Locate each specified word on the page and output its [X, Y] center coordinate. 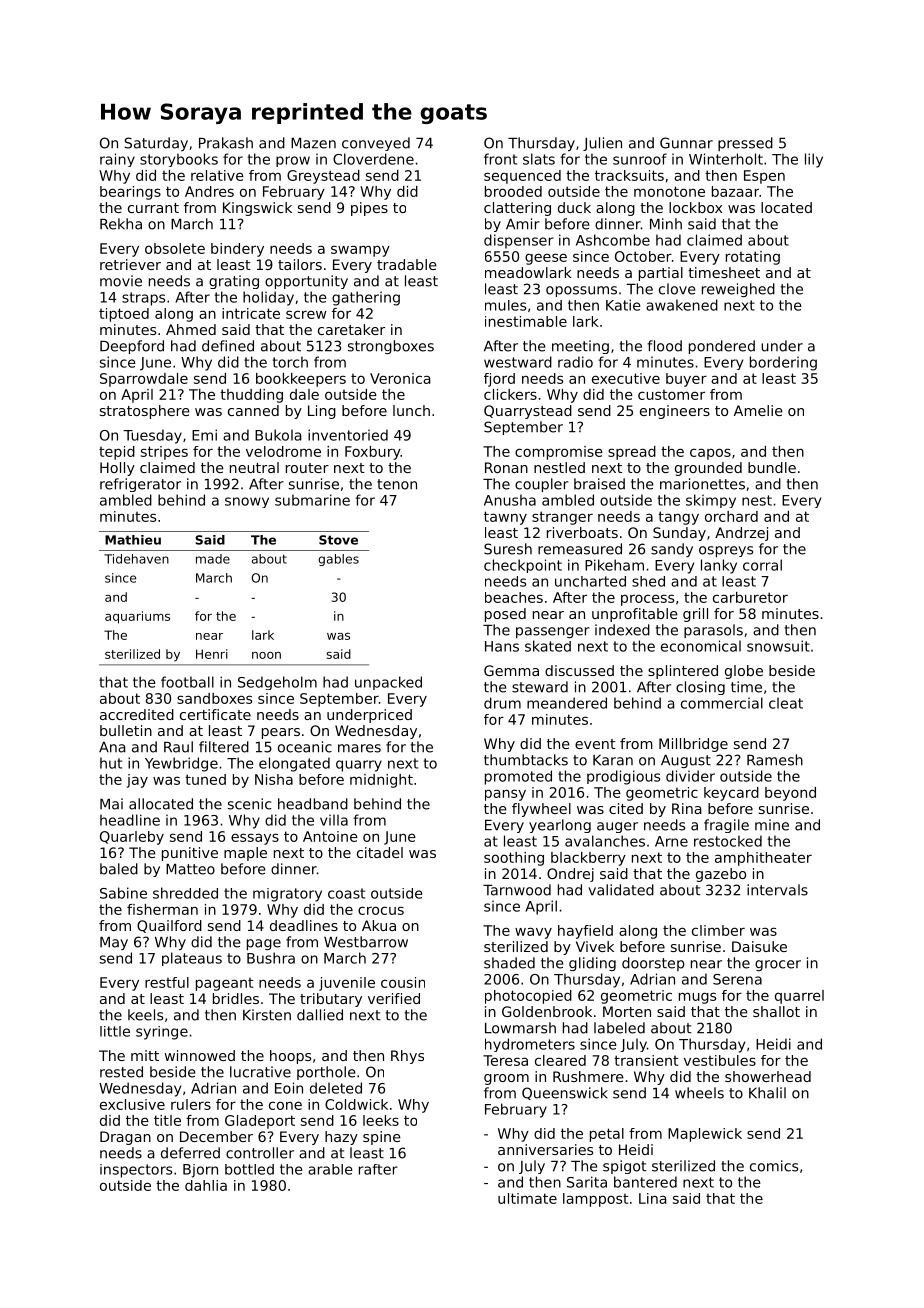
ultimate [527, 1198]
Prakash [226, 143]
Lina [653, 1198]
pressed [745, 144]
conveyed [376, 144]
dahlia [206, 1185]
